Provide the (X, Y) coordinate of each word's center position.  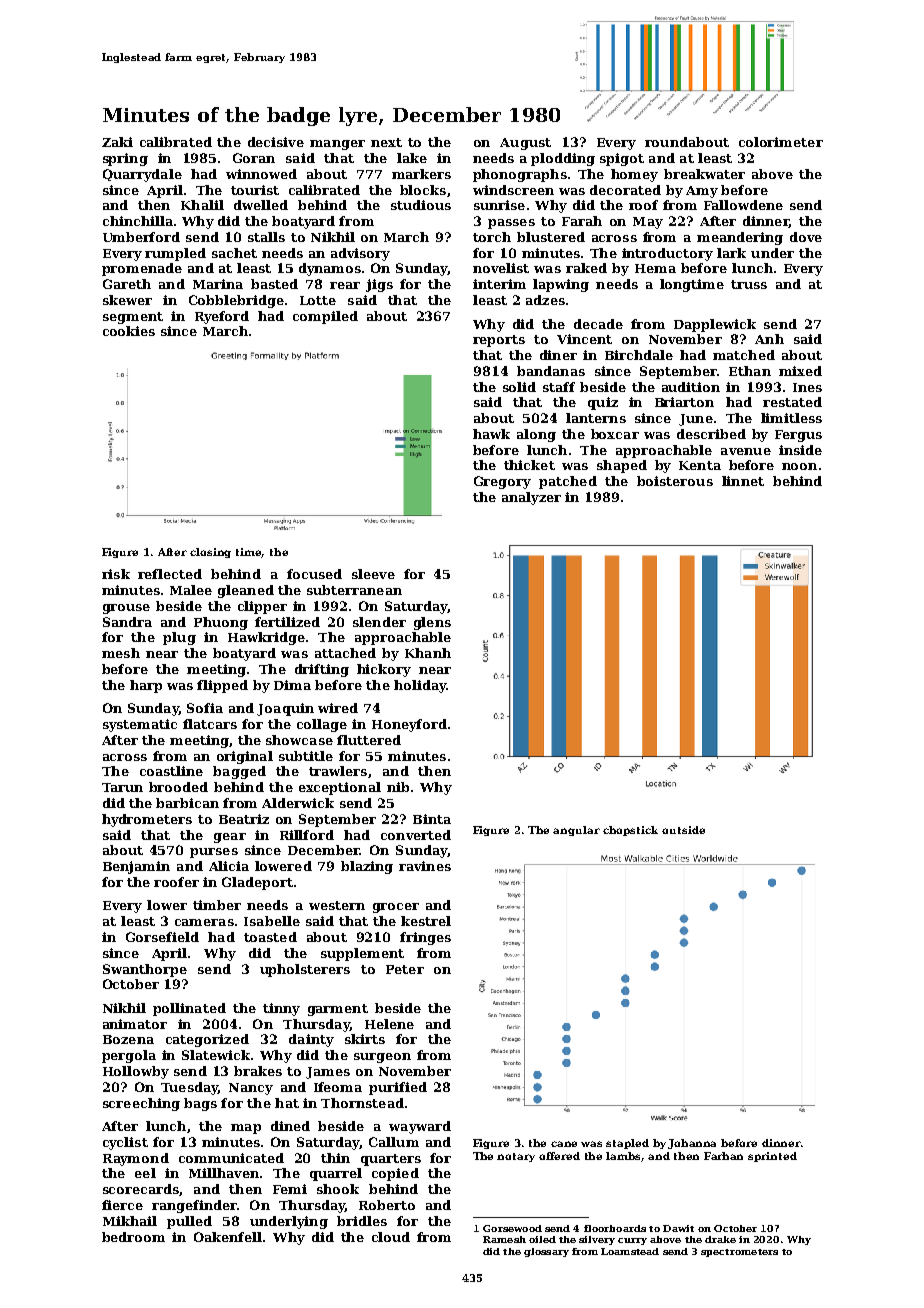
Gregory (502, 482)
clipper (262, 607)
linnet (743, 481)
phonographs (520, 175)
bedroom (133, 1237)
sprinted (772, 1157)
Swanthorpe (145, 970)
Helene (389, 1024)
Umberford (141, 237)
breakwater (704, 174)
